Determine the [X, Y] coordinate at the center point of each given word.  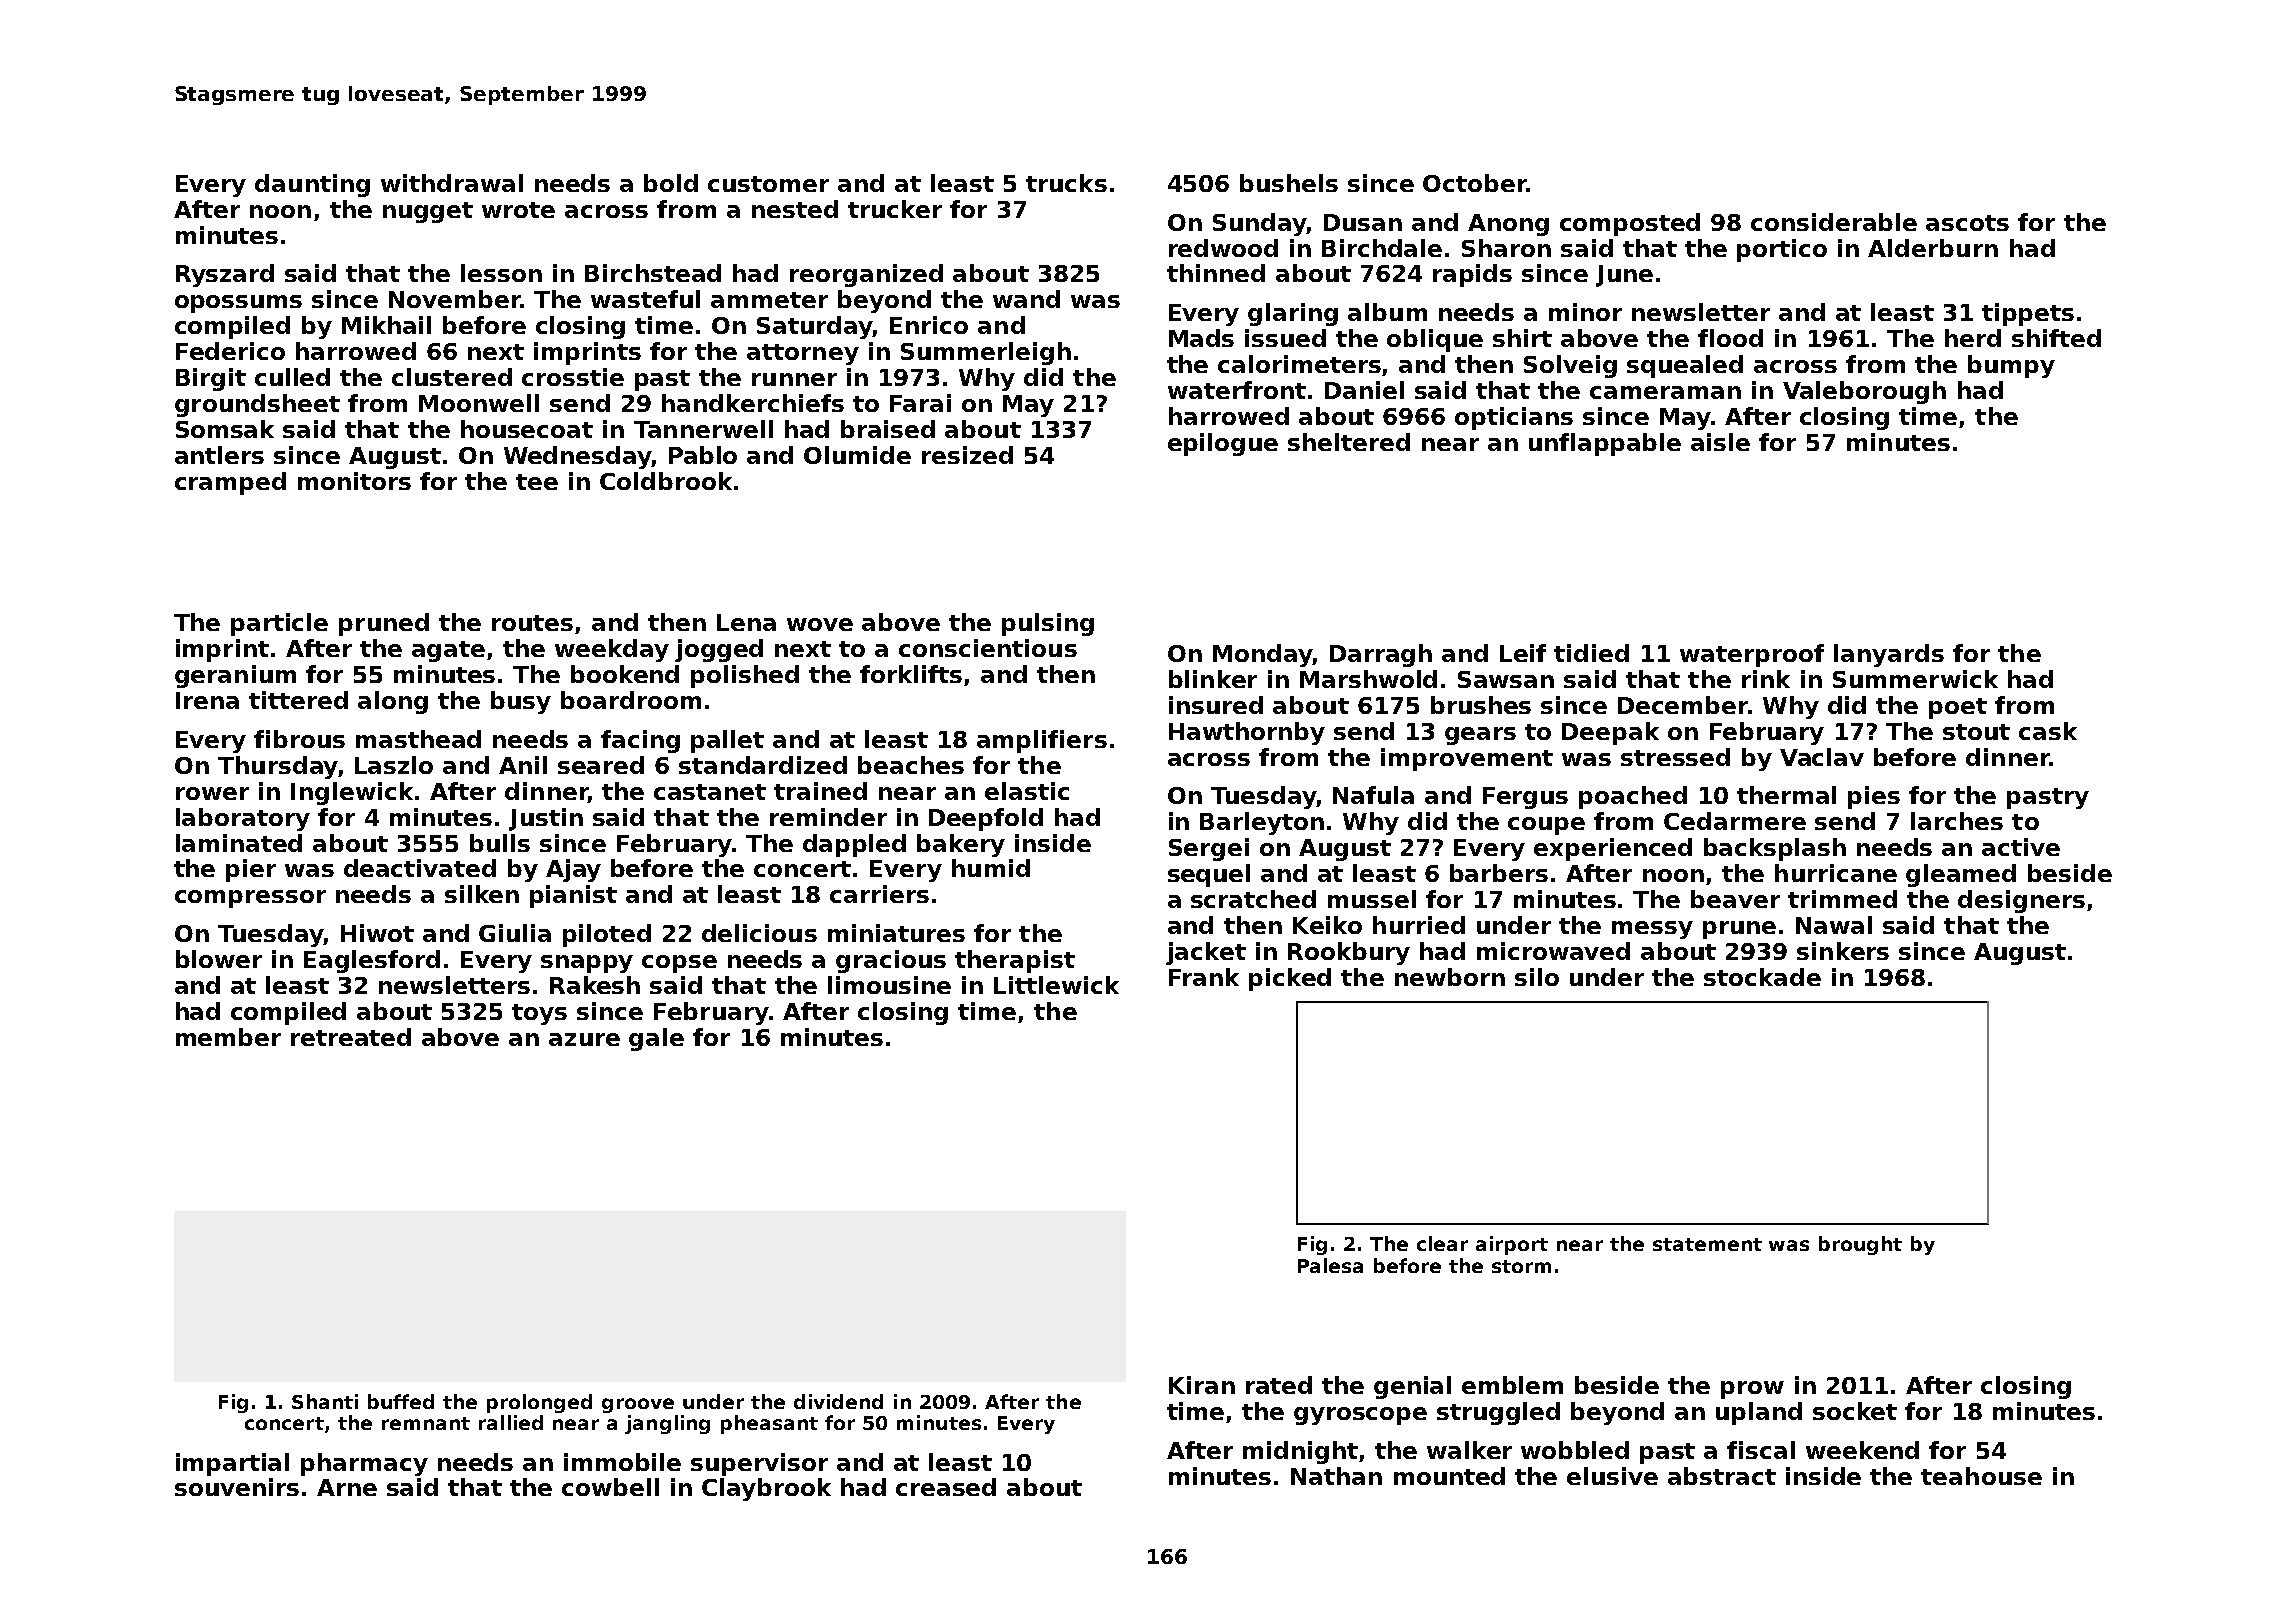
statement [1707, 1244]
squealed [1685, 366]
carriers [879, 894]
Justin [546, 819]
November [455, 299]
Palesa [1330, 1265]
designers [2021, 901]
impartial [232, 1464]
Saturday [815, 327]
